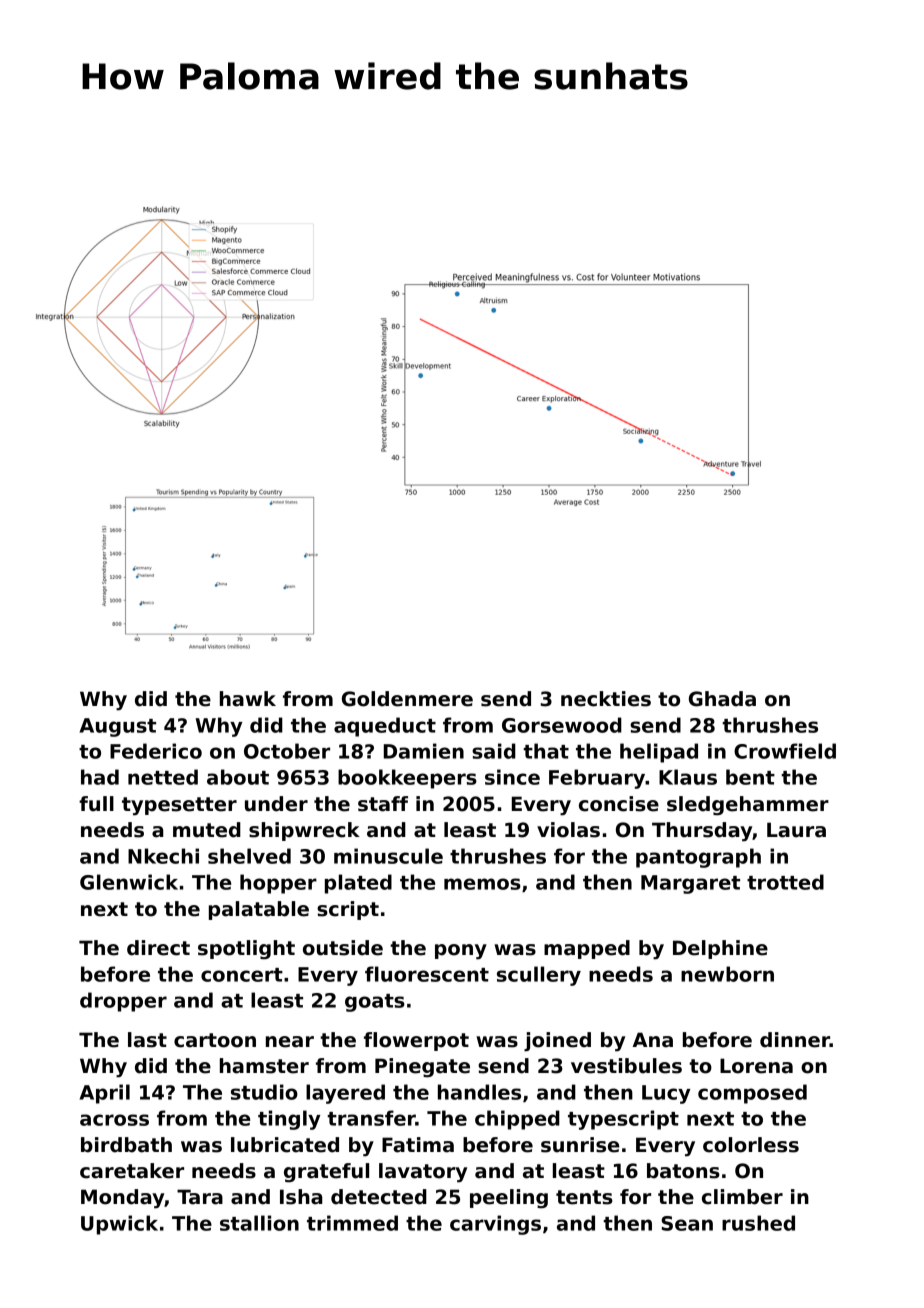 This page has width=924, height=1308. Describe the element at coordinates (96, 804) in the page. I see `full` at that location.
